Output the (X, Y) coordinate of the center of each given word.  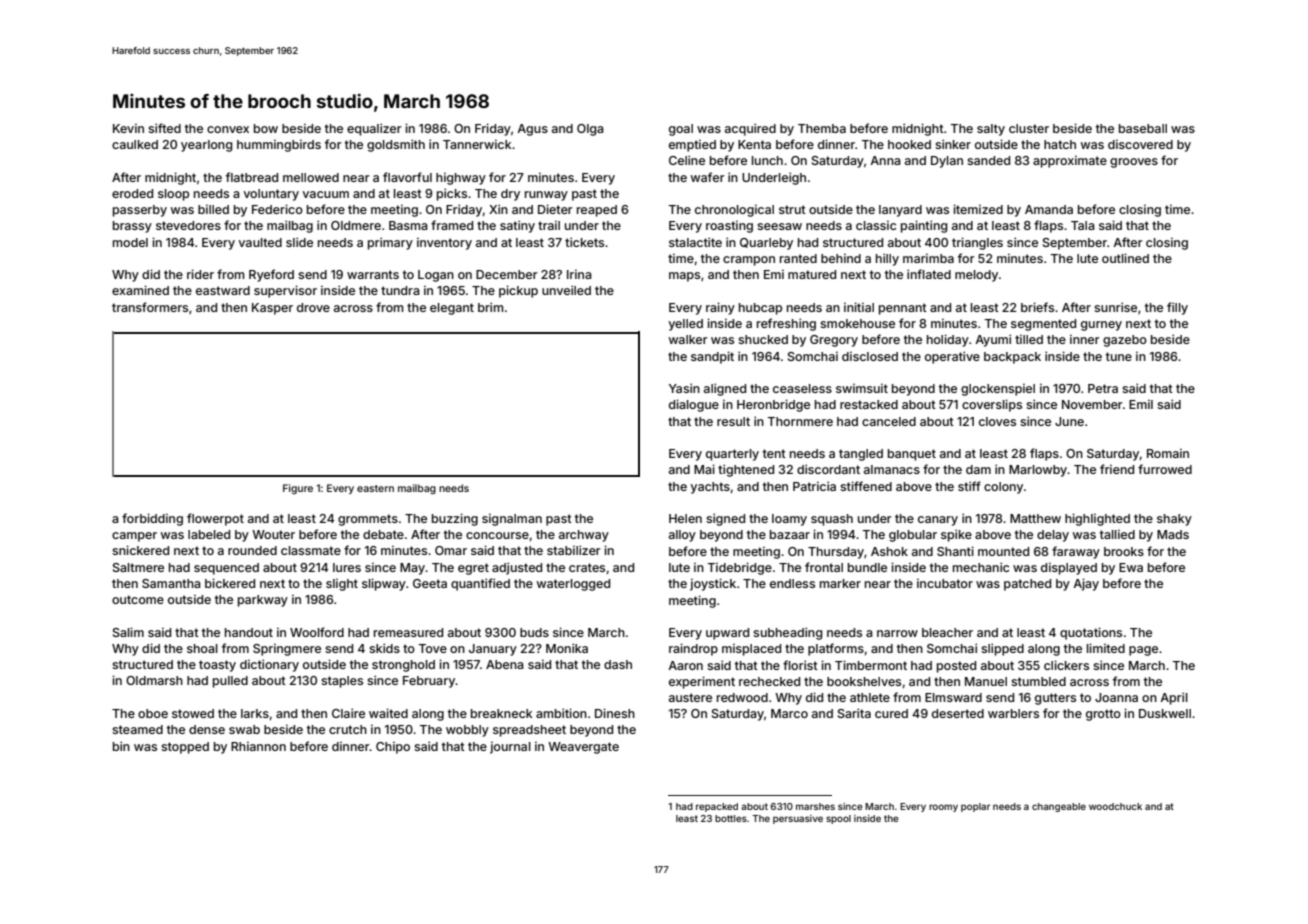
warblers (1013, 713)
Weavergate (583, 748)
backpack (1012, 358)
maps (684, 277)
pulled (230, 682)
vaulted (260, 242)
